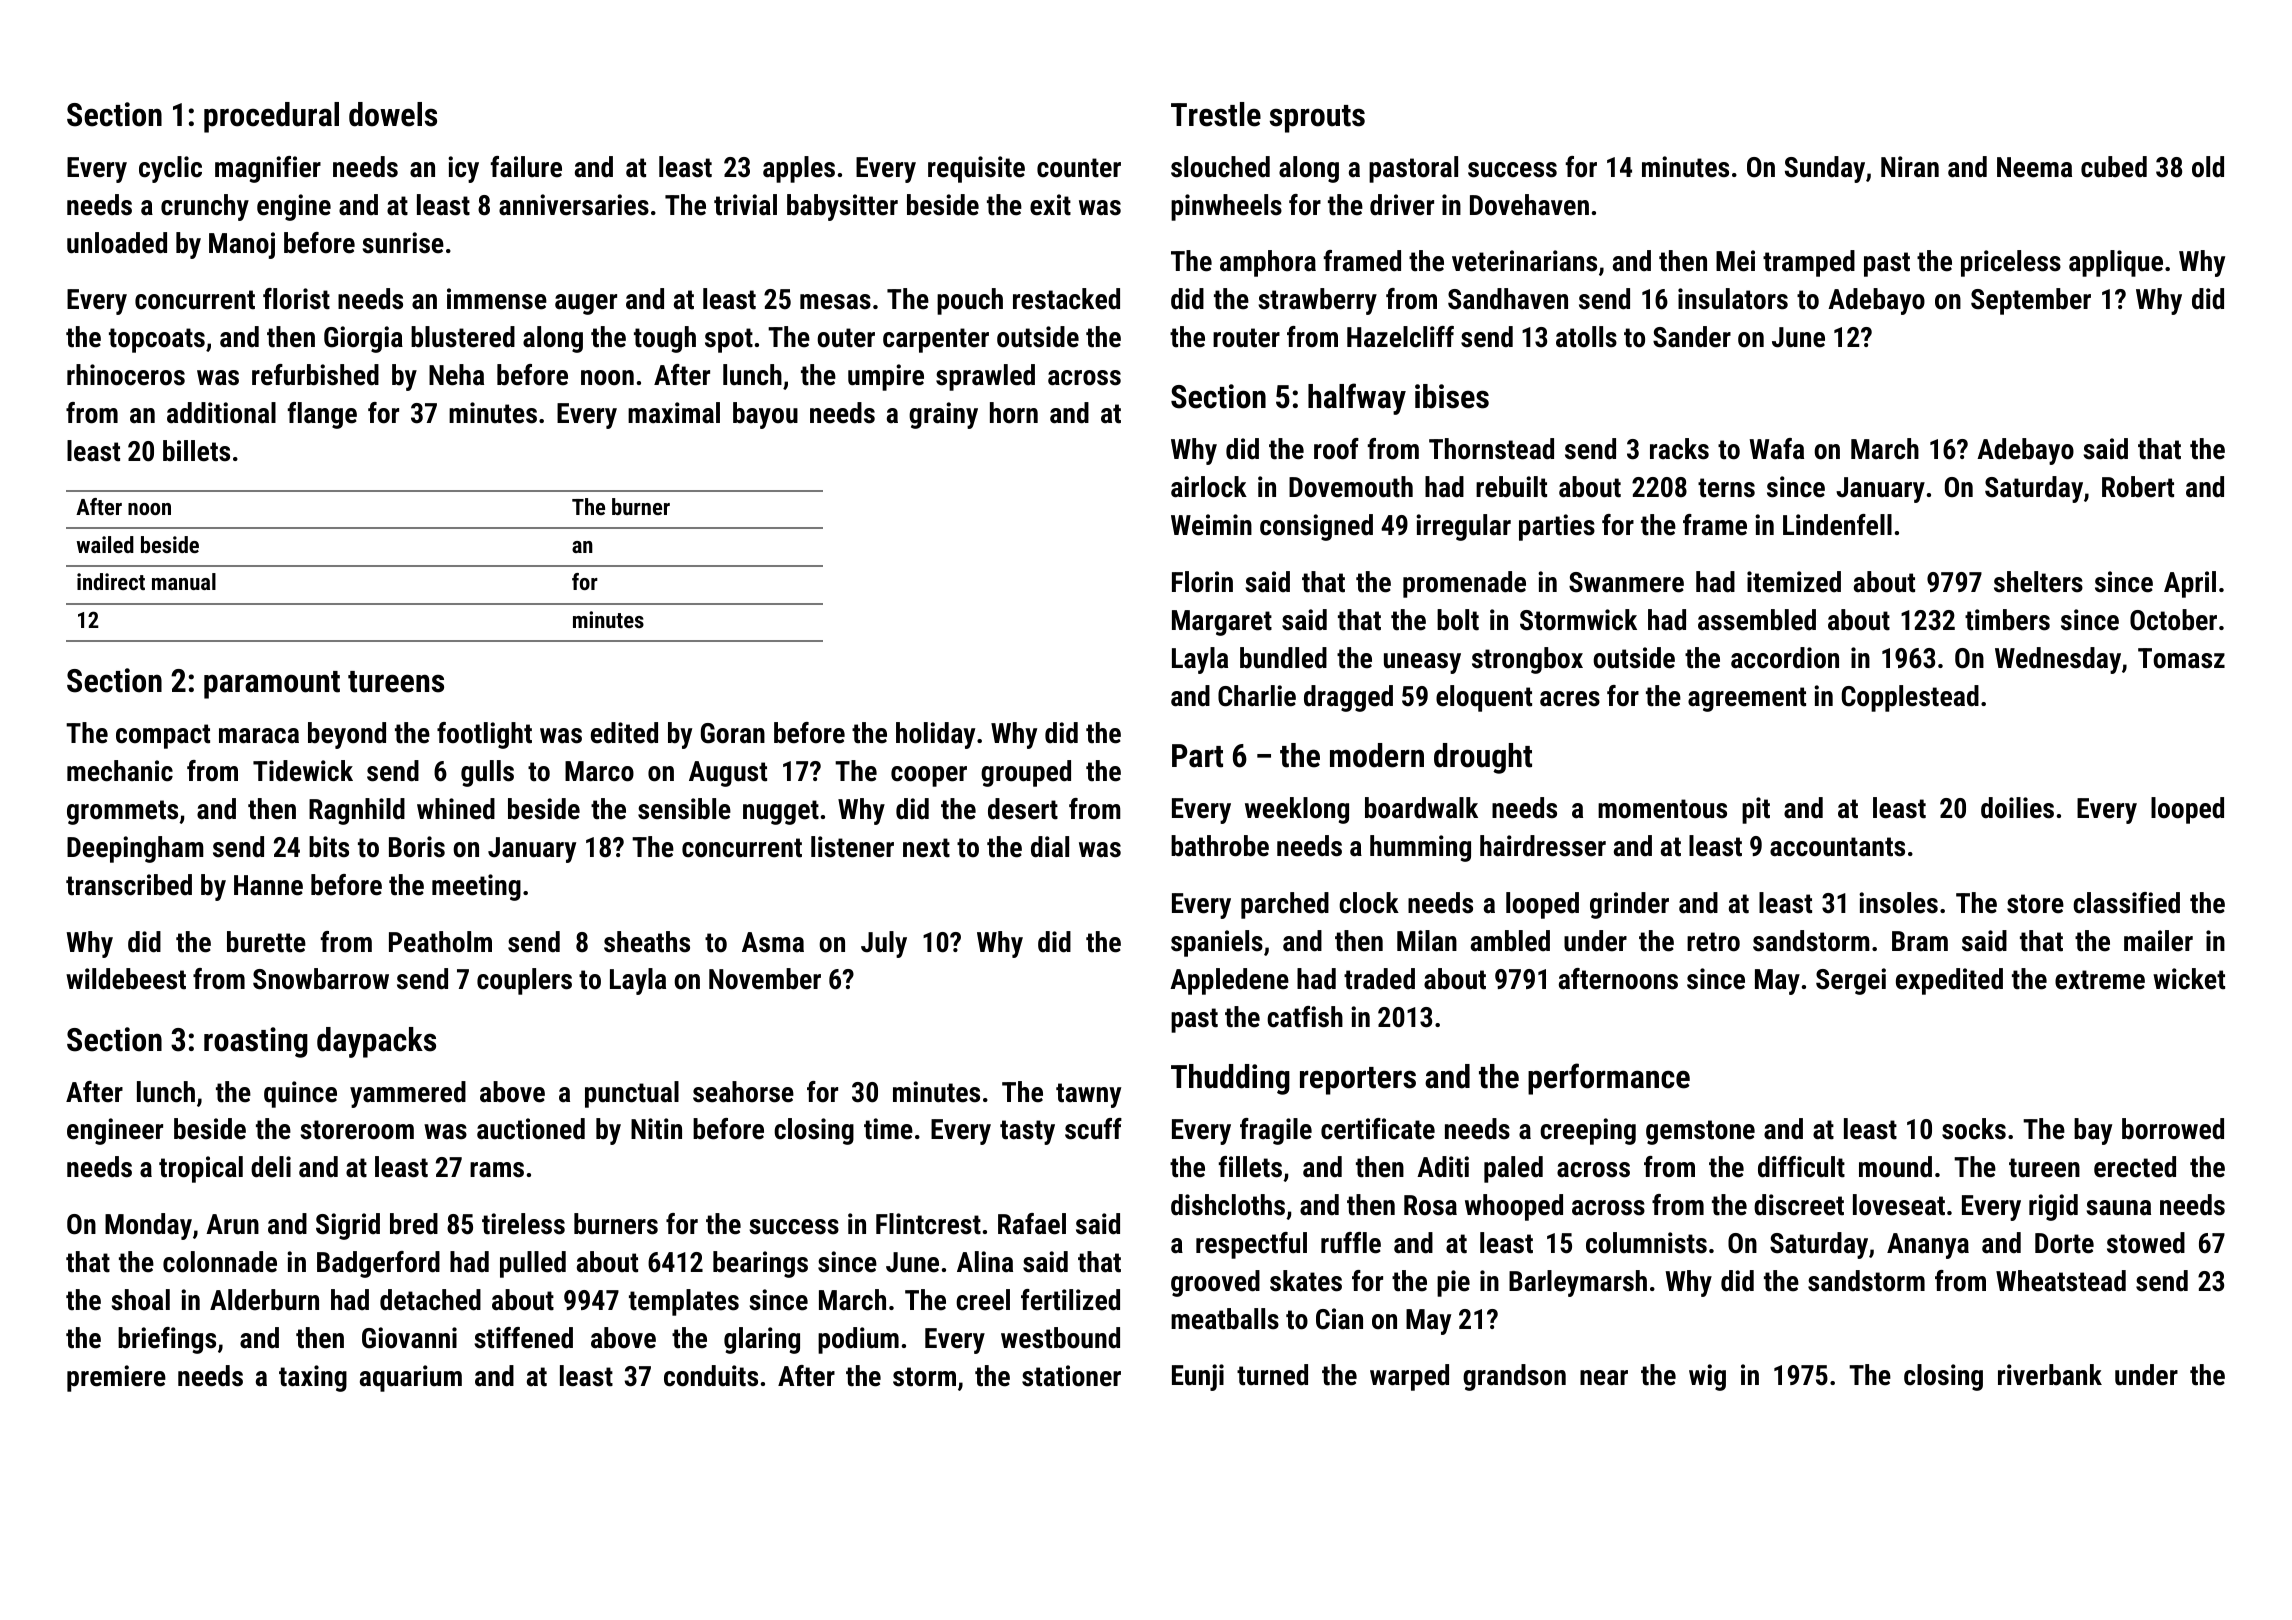 The image size is (2292, 1620). What do you see at coordinates (1837, 847) in the screenshot?
I see `accountants` at bounding box center [1837, 847].
